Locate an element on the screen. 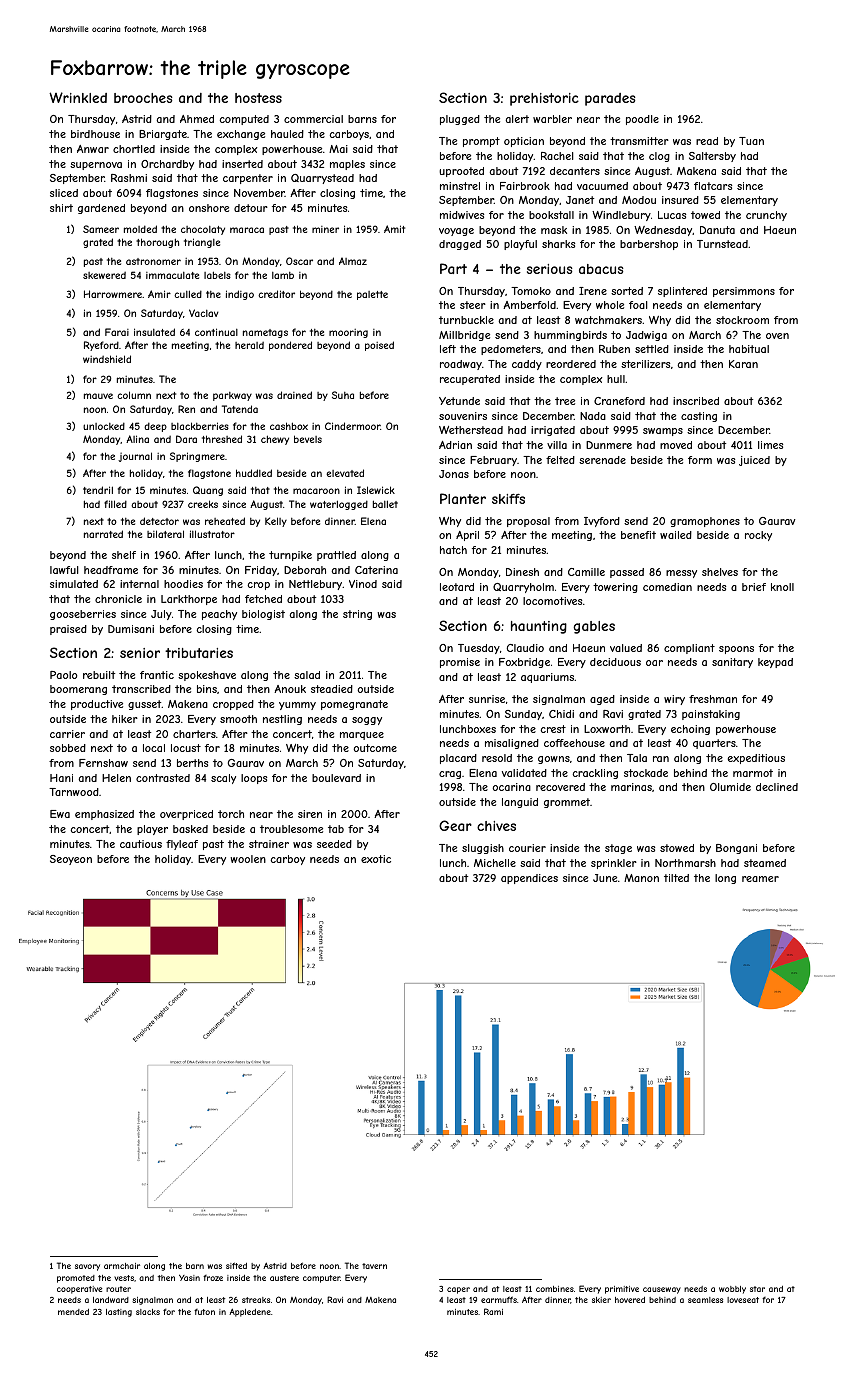 The height and width of the screenshot is (1400, 849). carpenter is located at coordinates (248, 179).
